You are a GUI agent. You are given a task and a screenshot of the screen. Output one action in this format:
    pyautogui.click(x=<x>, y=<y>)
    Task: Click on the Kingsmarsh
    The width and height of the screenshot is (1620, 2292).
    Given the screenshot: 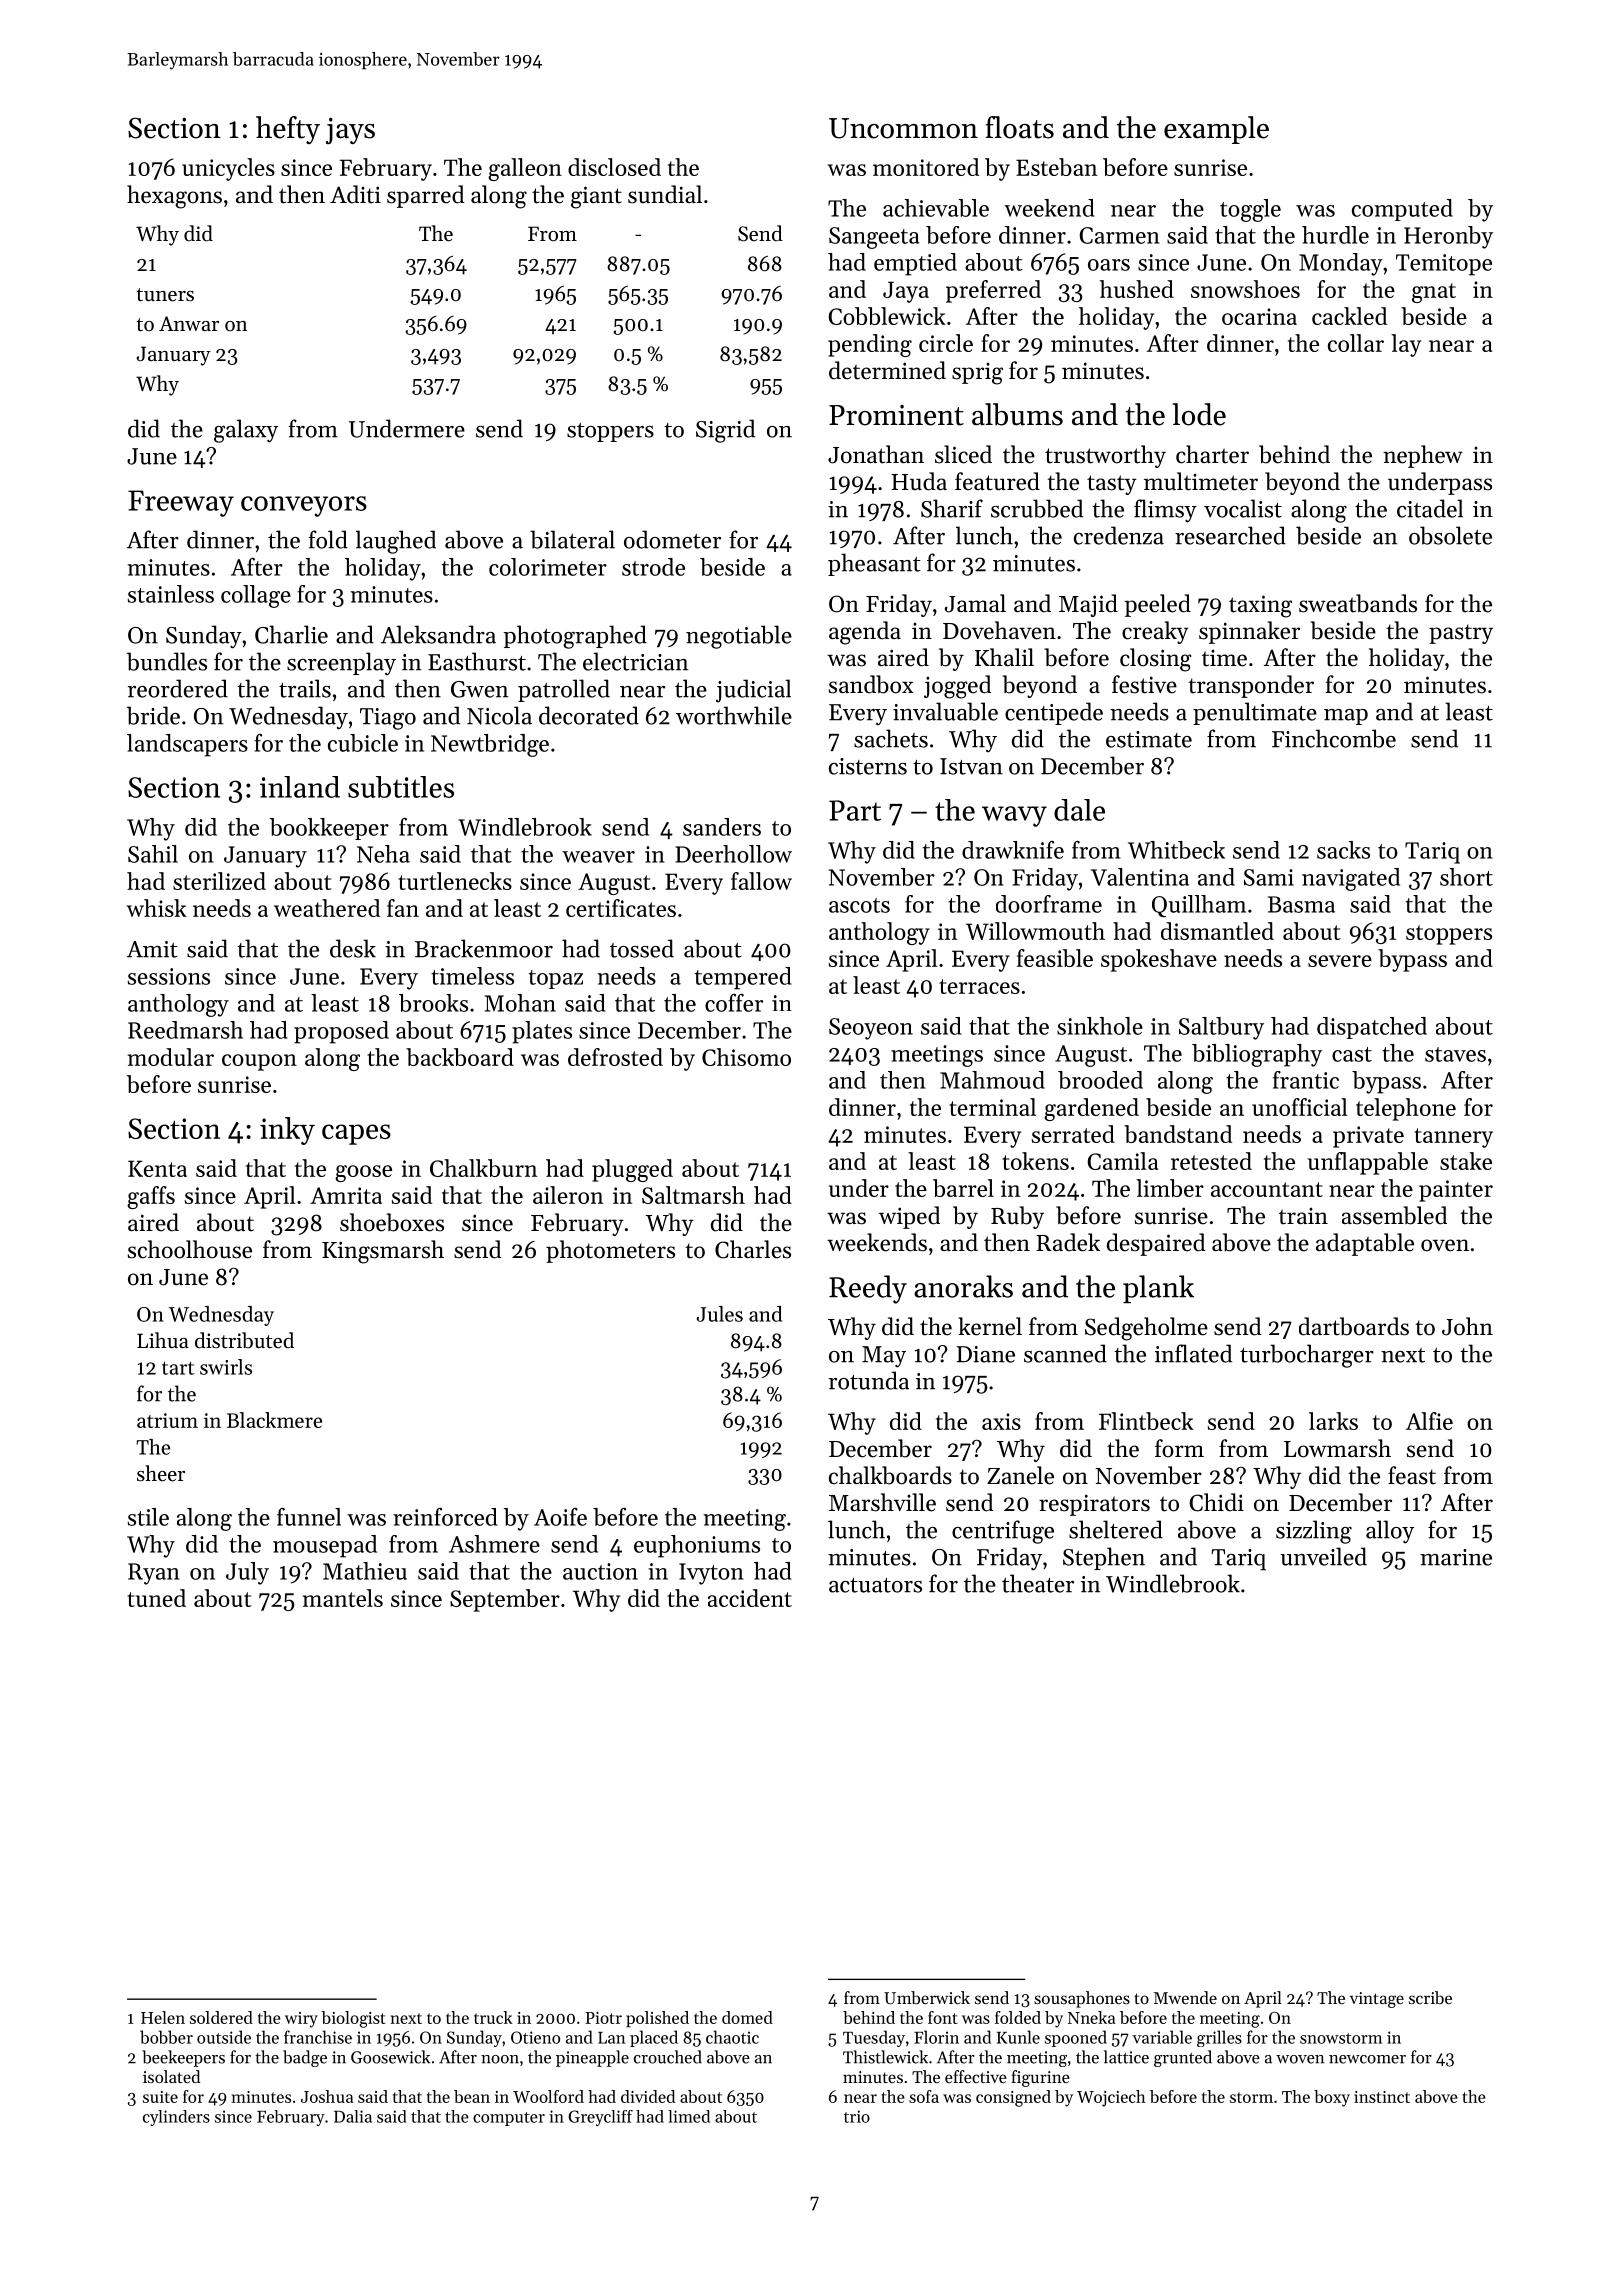 What is the action you would take?
    pyautogui.click(x=383, y=1252)
